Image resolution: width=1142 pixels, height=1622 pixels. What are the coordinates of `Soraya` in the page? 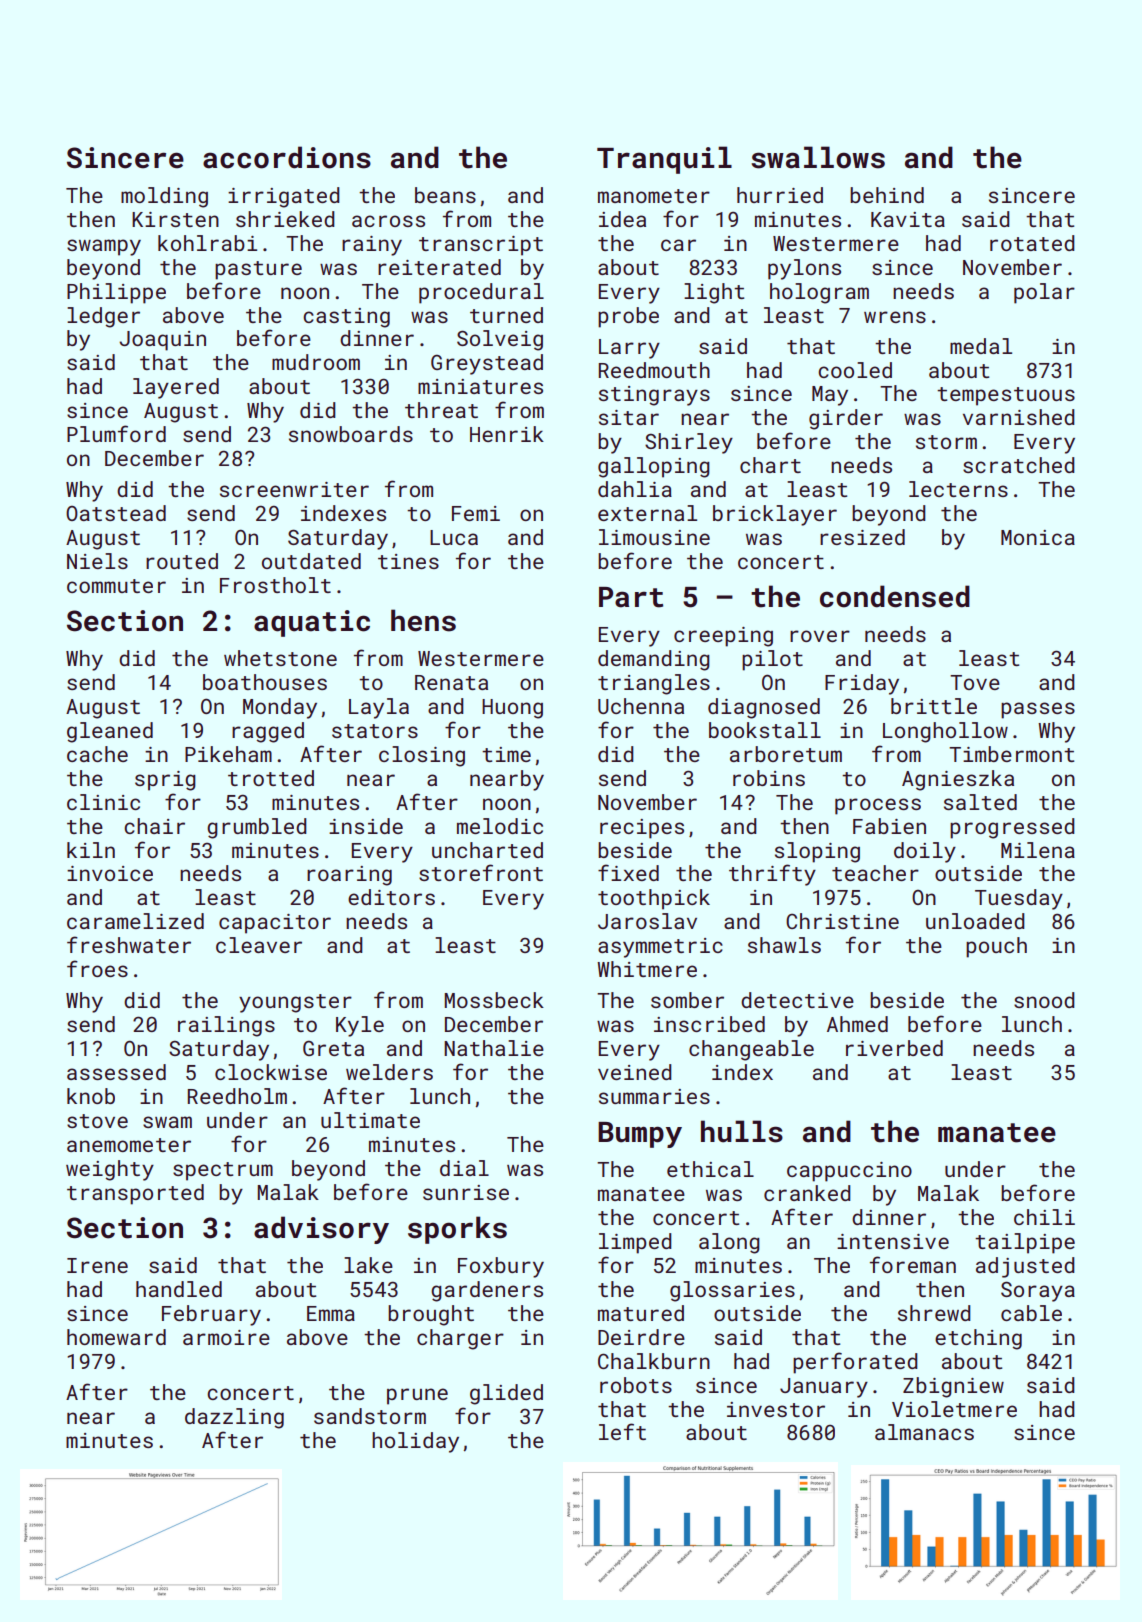 It's located at (1038, 1291).
